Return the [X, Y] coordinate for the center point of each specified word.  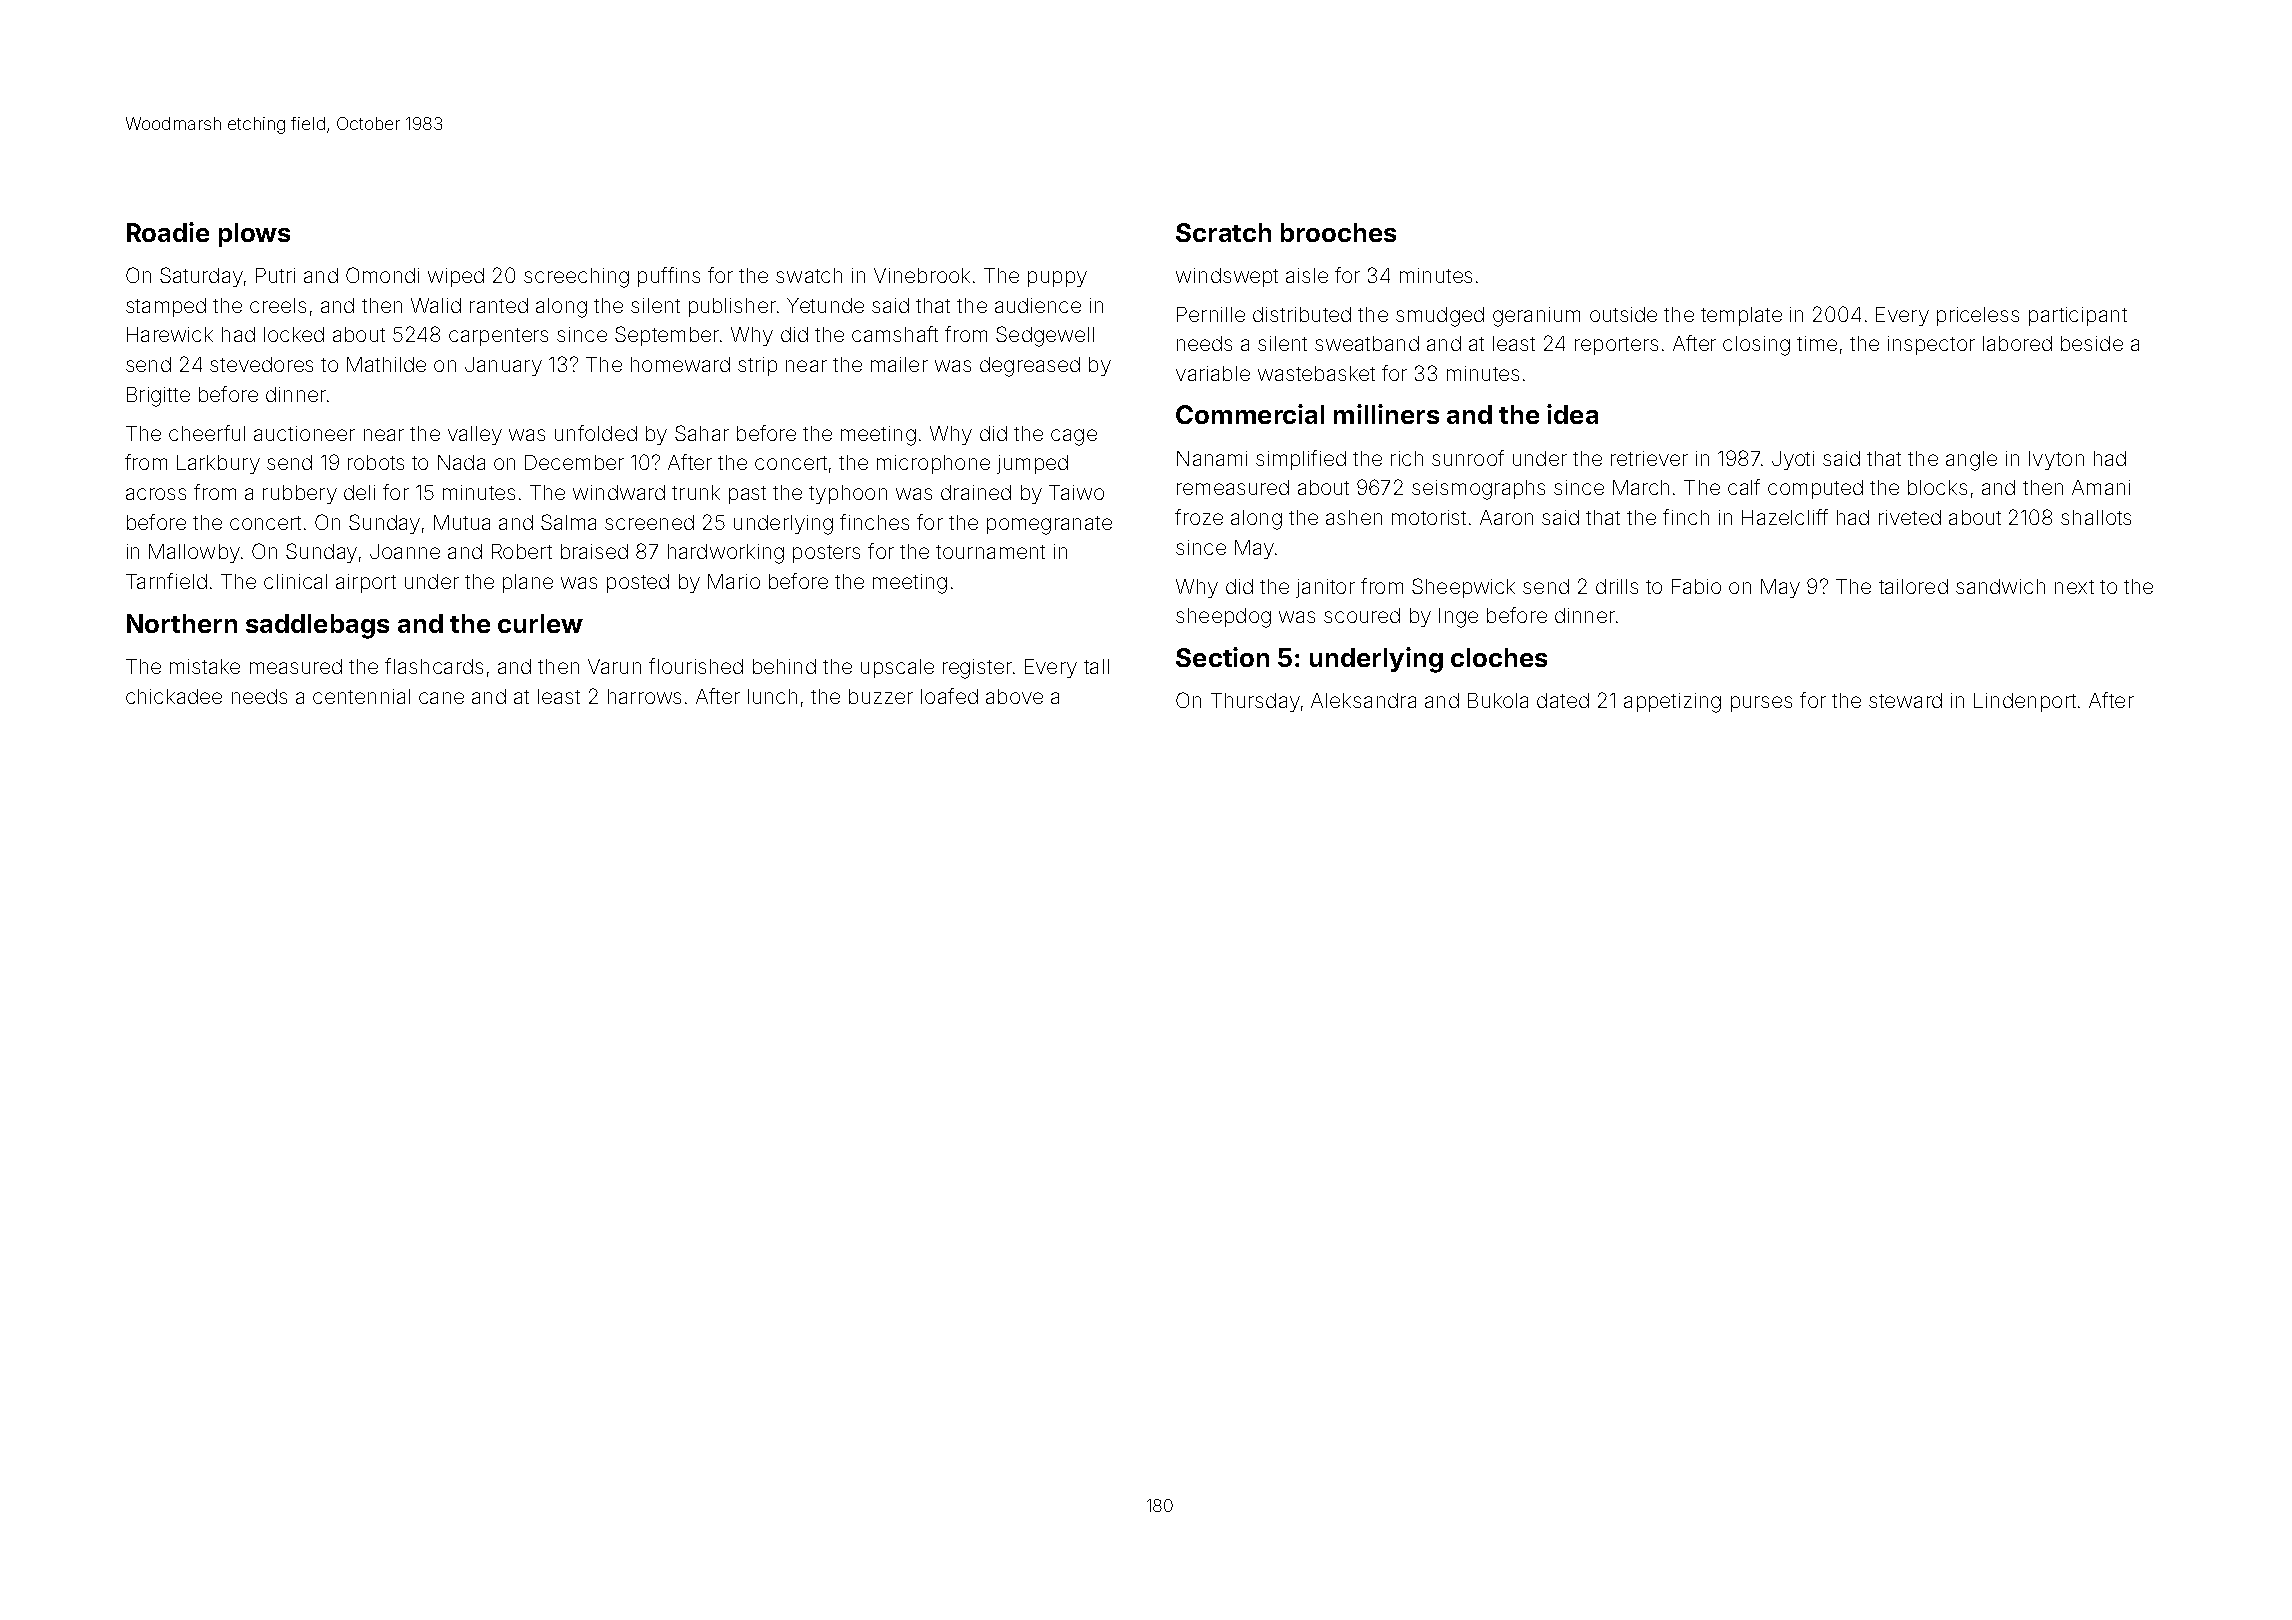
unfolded [596, 433]
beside [2092, 343]
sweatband [1367, 343]
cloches [1499, 657]
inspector [1931, 345]
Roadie [168, 232]
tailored [1913, 586]
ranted [499, 305]
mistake [205, 666]
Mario [734, 581]
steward [1905, 700]
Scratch [1223, 232]
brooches [1338, 232]
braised [594, 551]
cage [1074, 437]
